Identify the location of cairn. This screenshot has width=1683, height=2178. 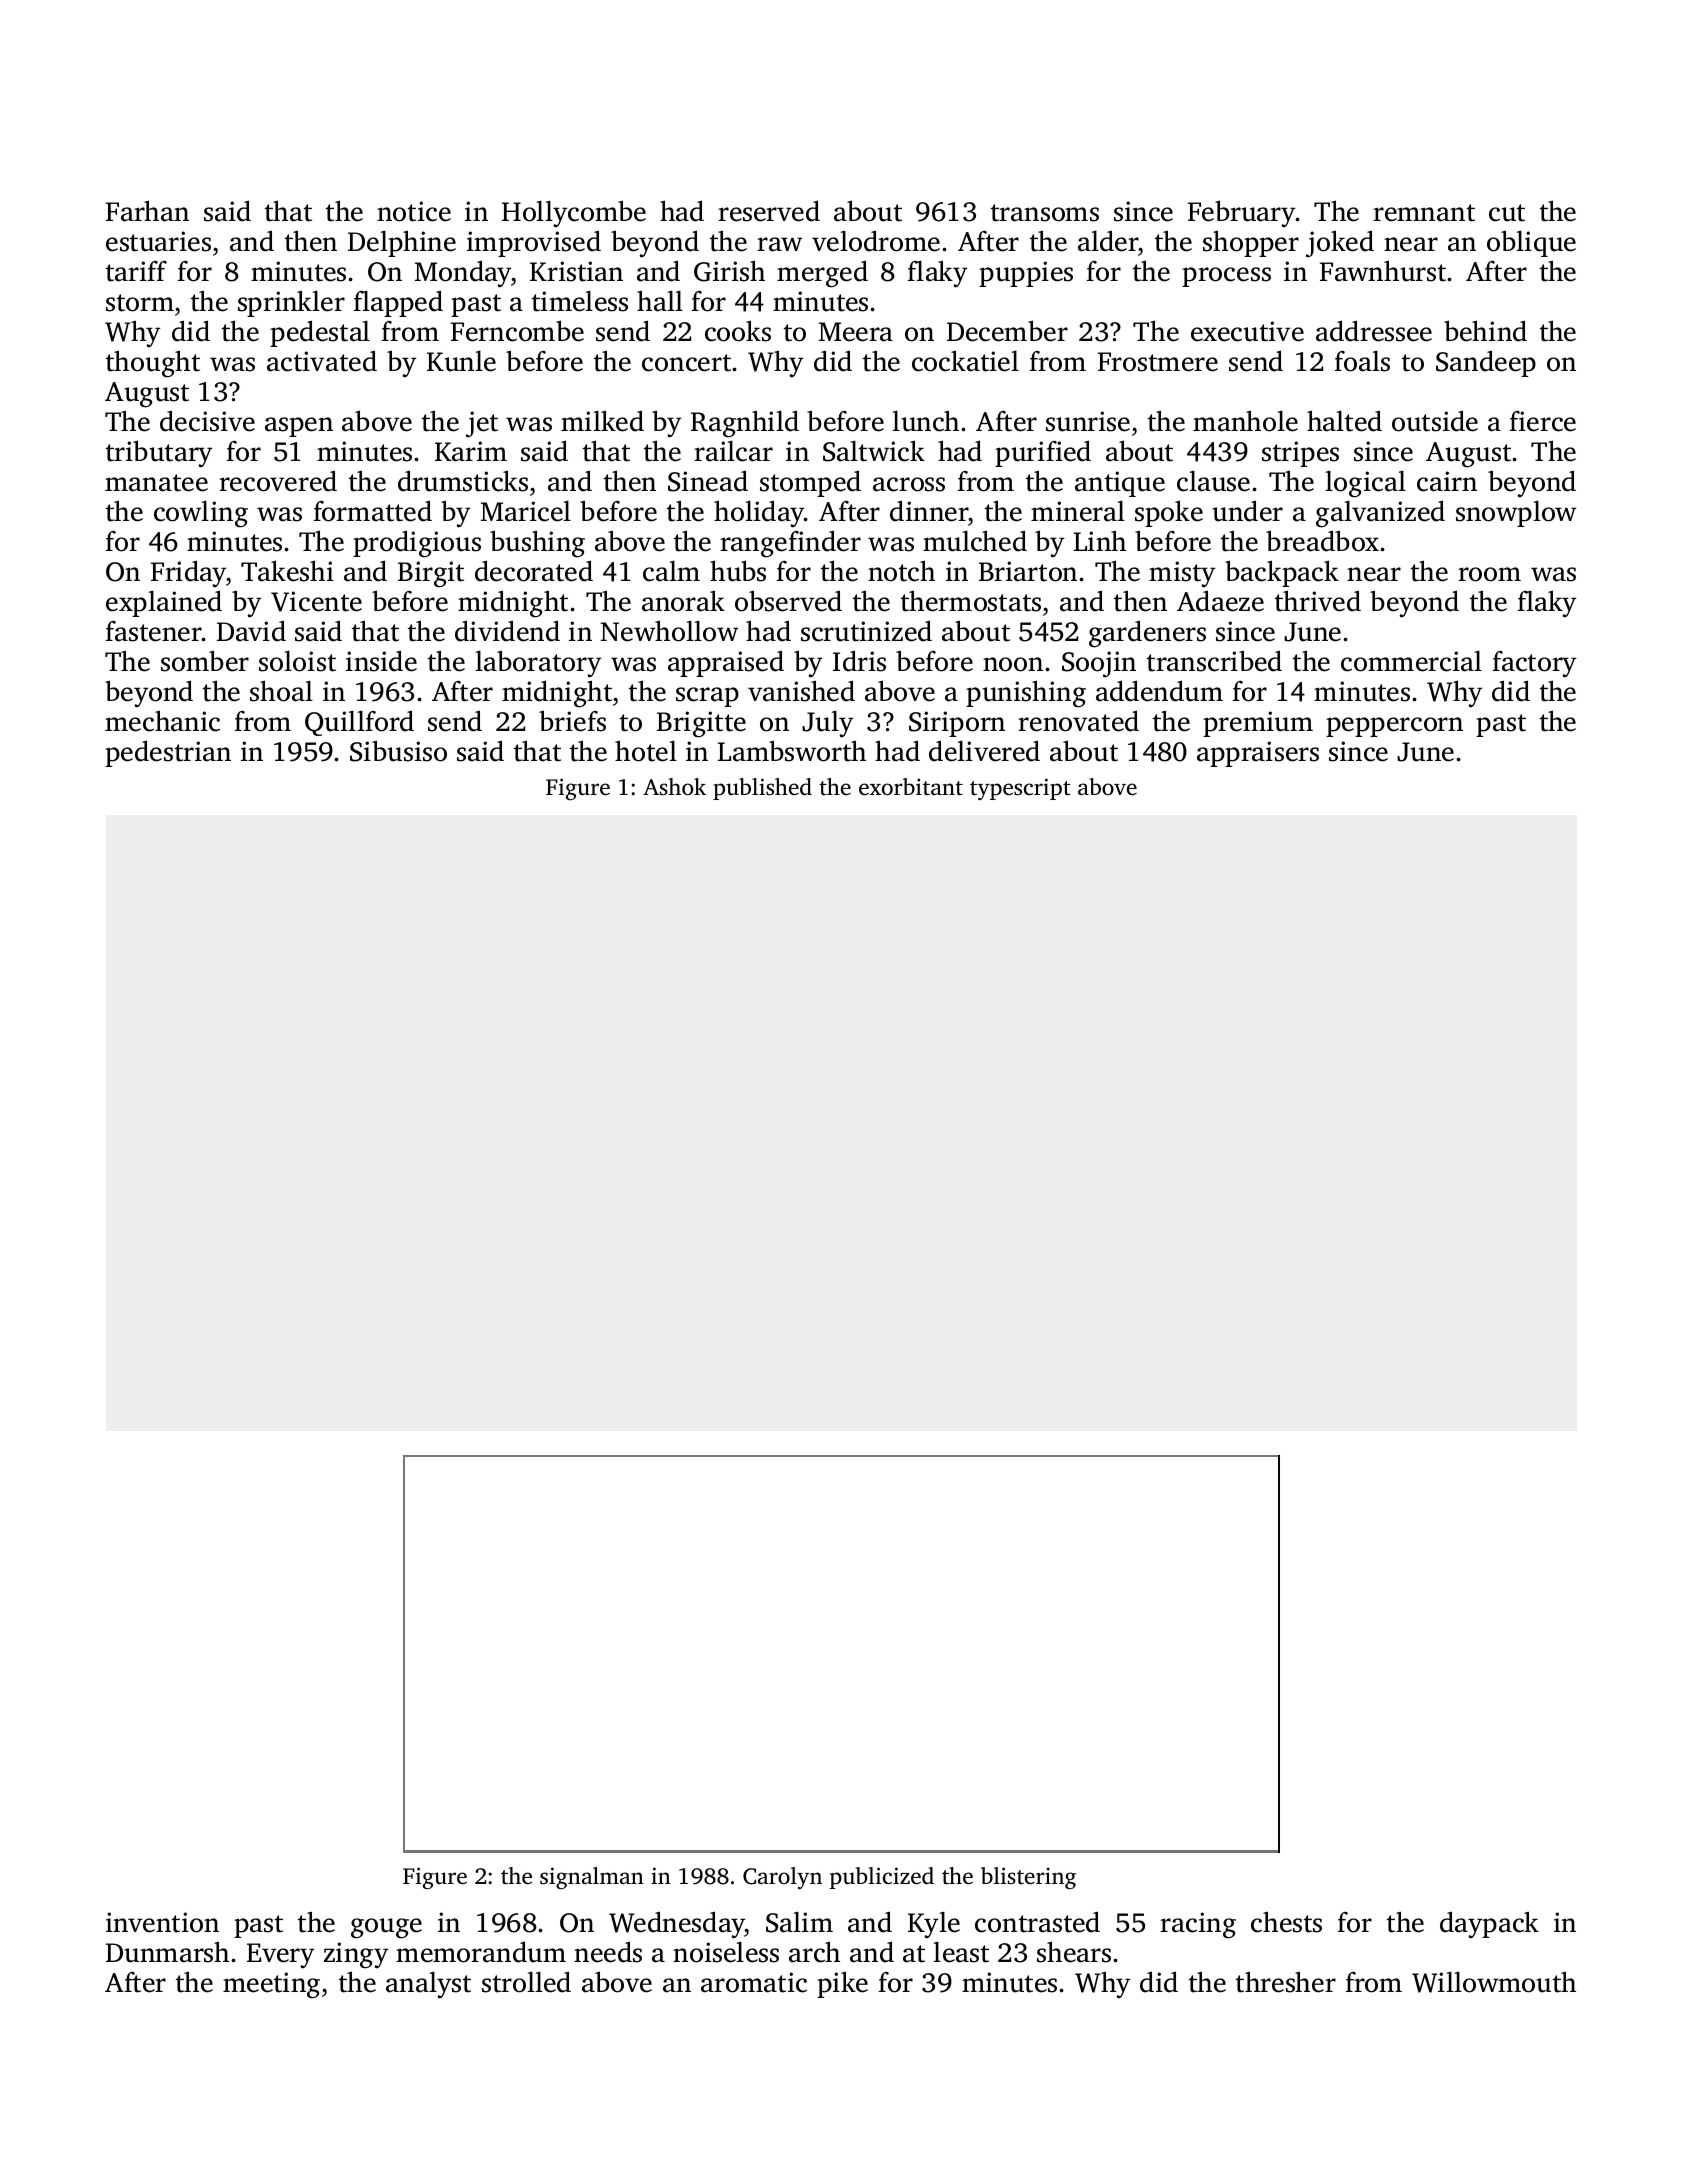
(1447, 481).
